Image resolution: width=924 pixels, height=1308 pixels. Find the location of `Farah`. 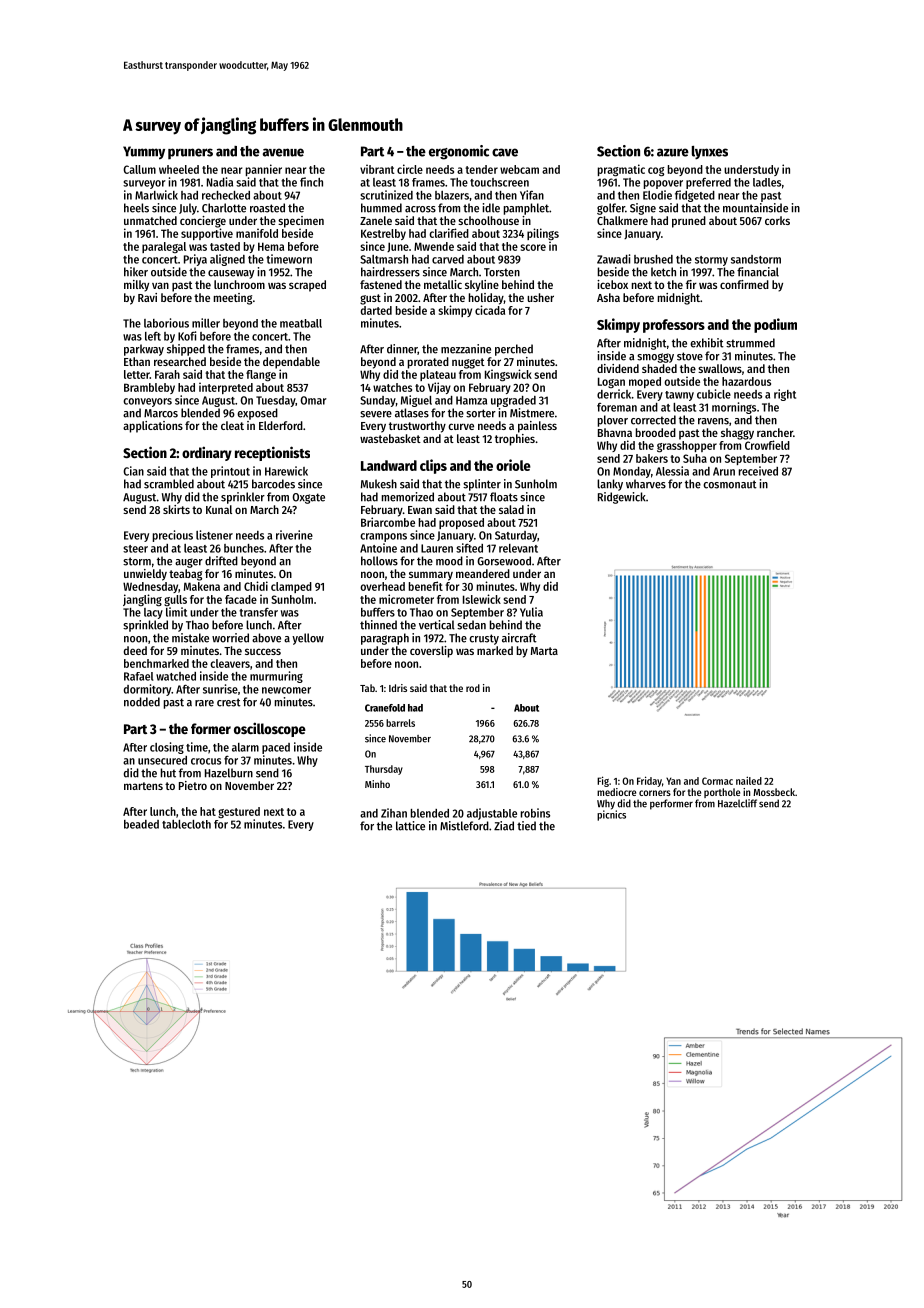

Farah is located at coordinates (167, 374).
